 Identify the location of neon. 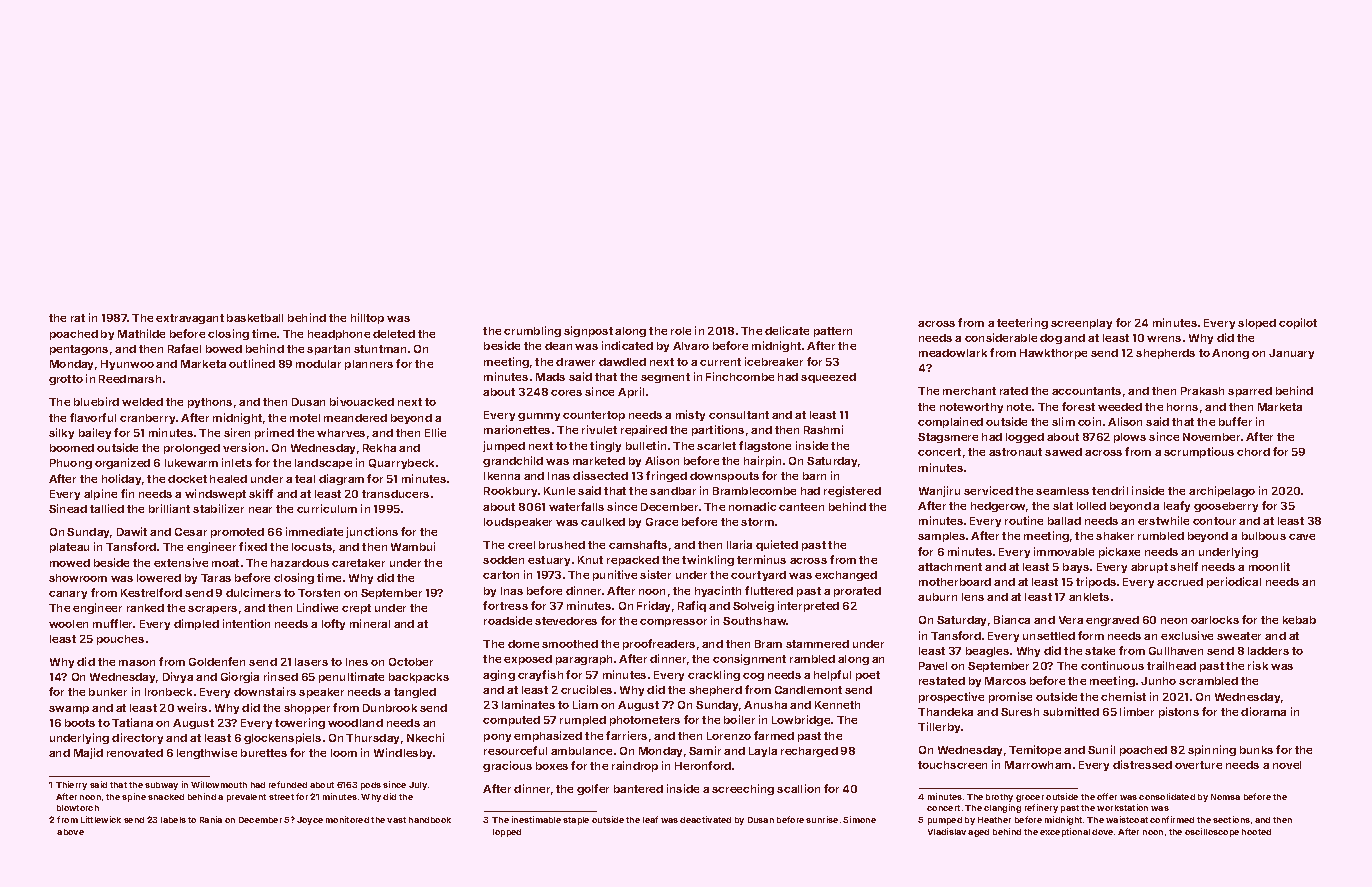
(1174, 621).
